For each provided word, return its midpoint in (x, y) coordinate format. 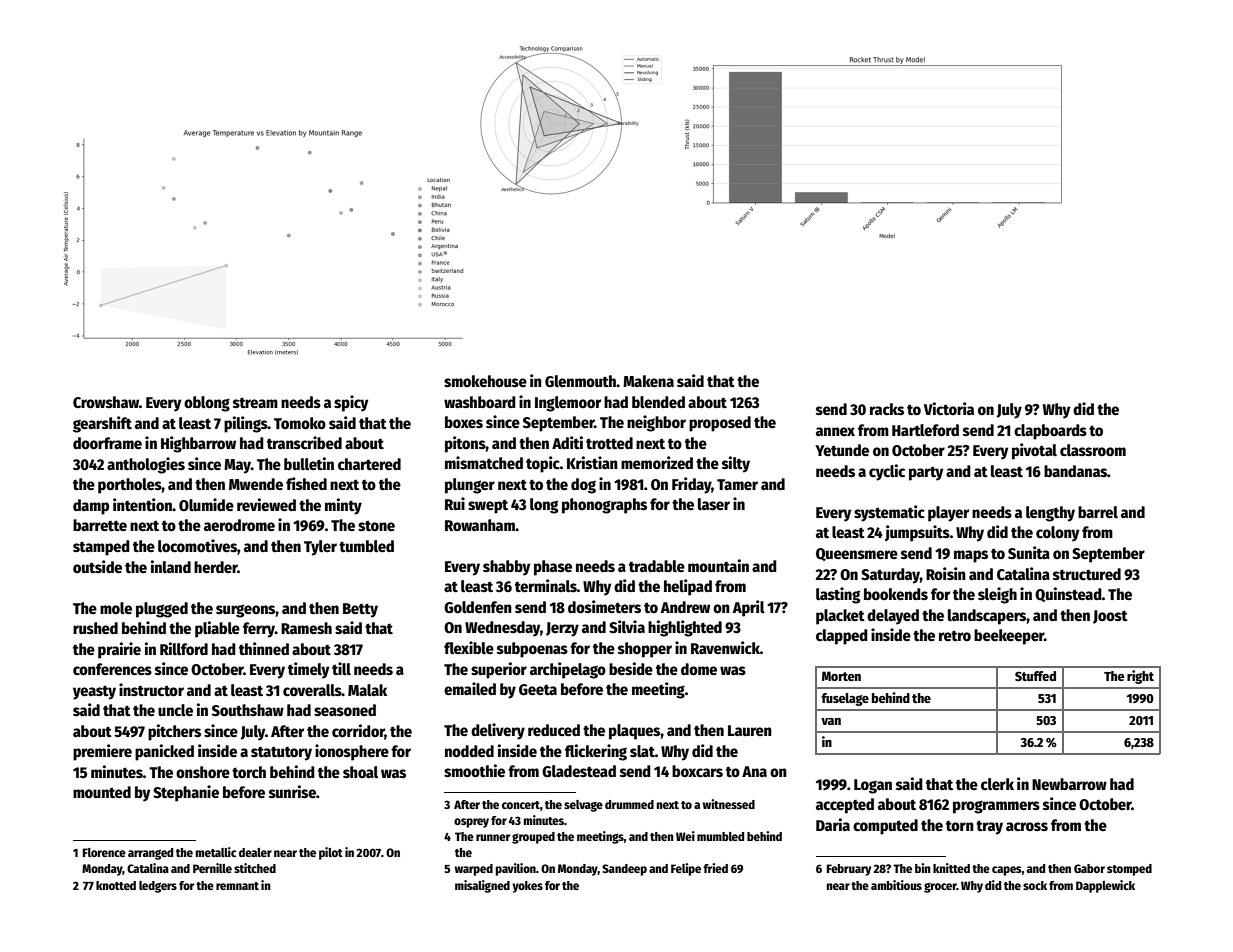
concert (521, 805)
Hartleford (925, 430)
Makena (648, 381)
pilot (331, 853)
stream (255, 403)
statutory (281, 753)
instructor (151, 690)
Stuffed (1035, 676)
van (831, 721)
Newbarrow (1069, 784)
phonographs (604, 506)
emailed (470, 689)
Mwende (256, 484)
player (948, 514)
